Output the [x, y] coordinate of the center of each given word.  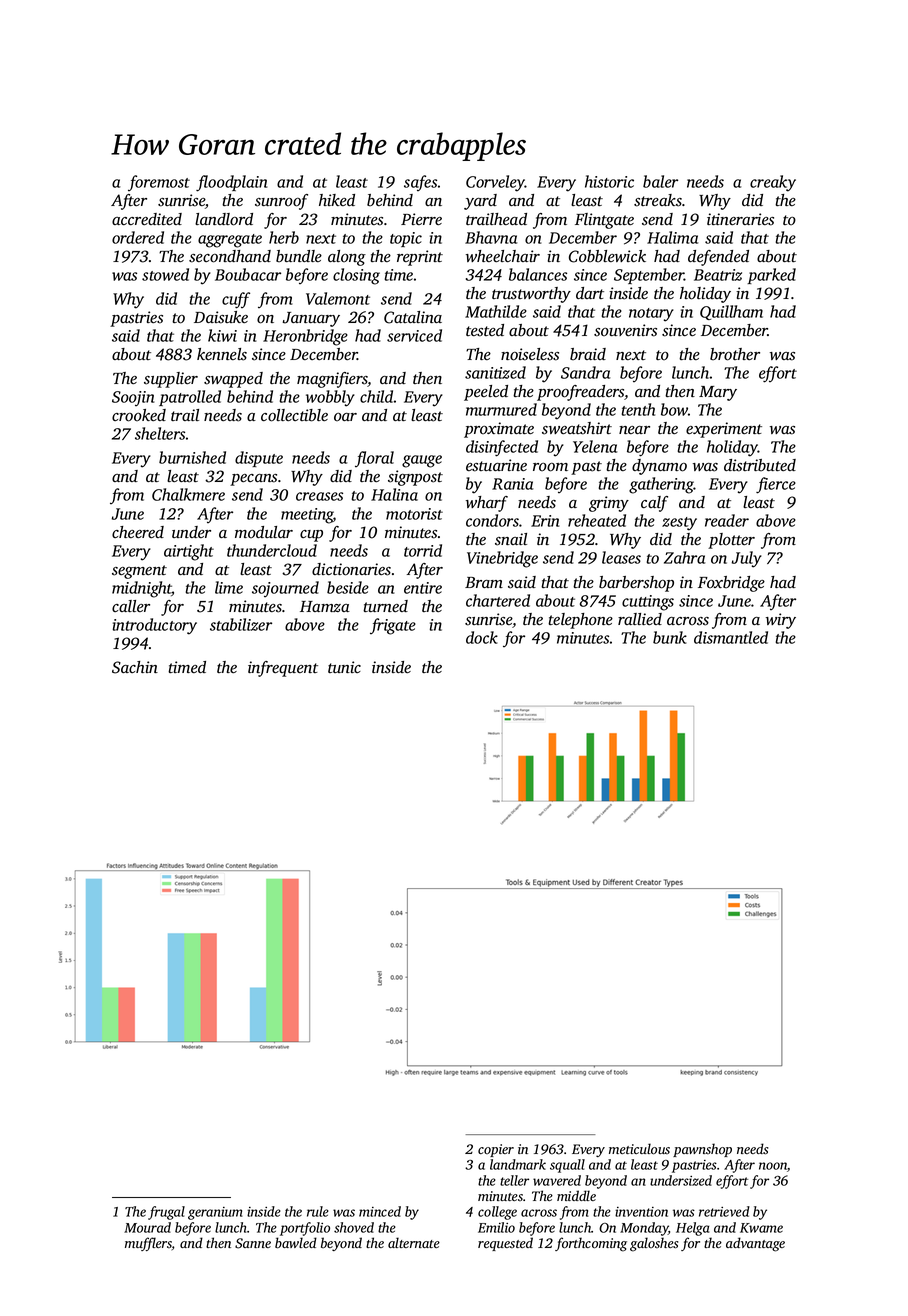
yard [480, 202]
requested [505, 1244]
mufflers [148, 1244]
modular [264, 532]
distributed [760, 465]
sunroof [281, 202]
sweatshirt [577, 428]
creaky [773, 183]
